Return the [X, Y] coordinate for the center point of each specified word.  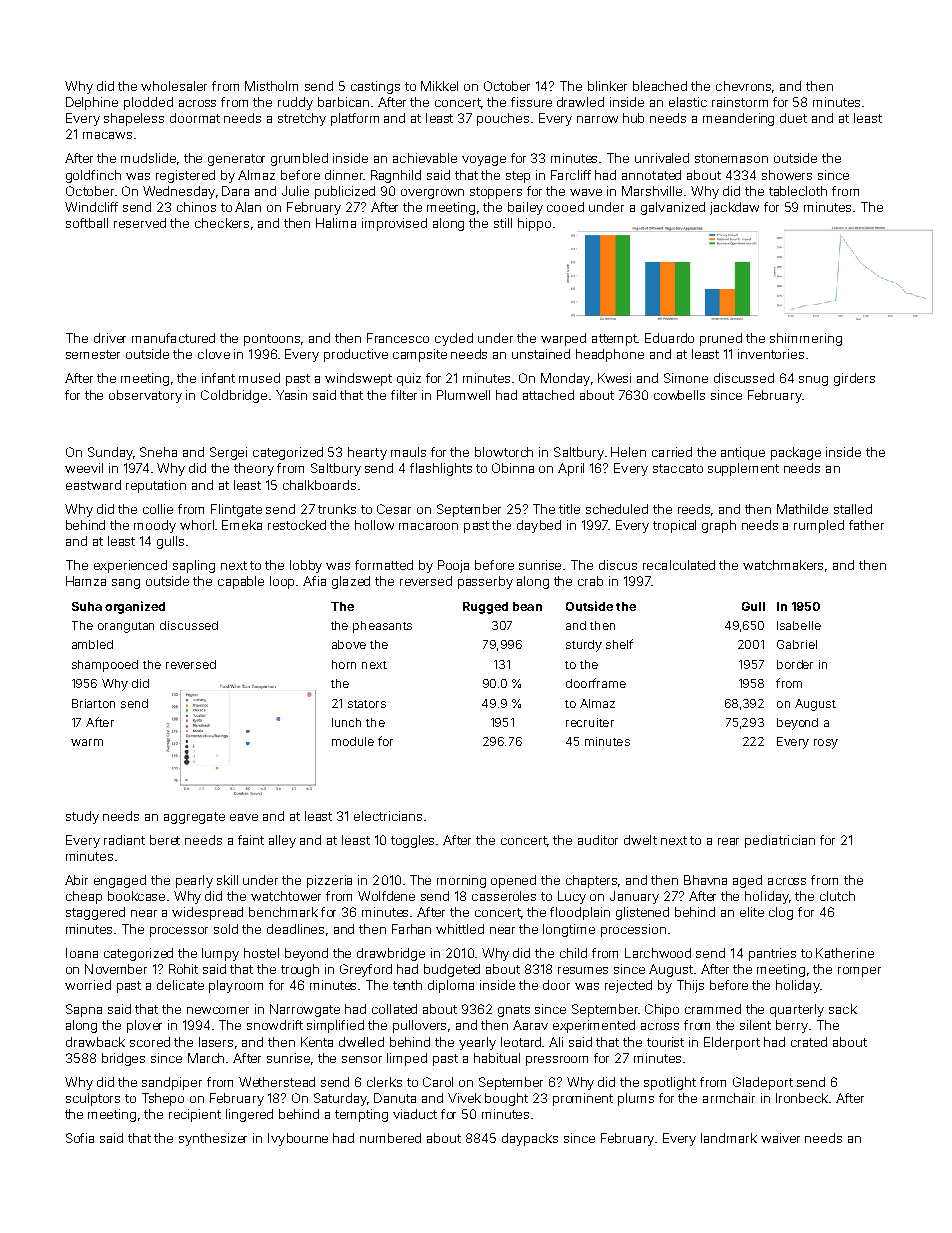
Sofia [80, 1138]
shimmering [806, 339]
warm [87, 742]
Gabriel [797, 644]
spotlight [670, 1083]
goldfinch [93, 176]
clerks [384, 1082]
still [503, 223]
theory [254, 469]
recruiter [590, 722]
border [795, 664]
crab [590, 581]
